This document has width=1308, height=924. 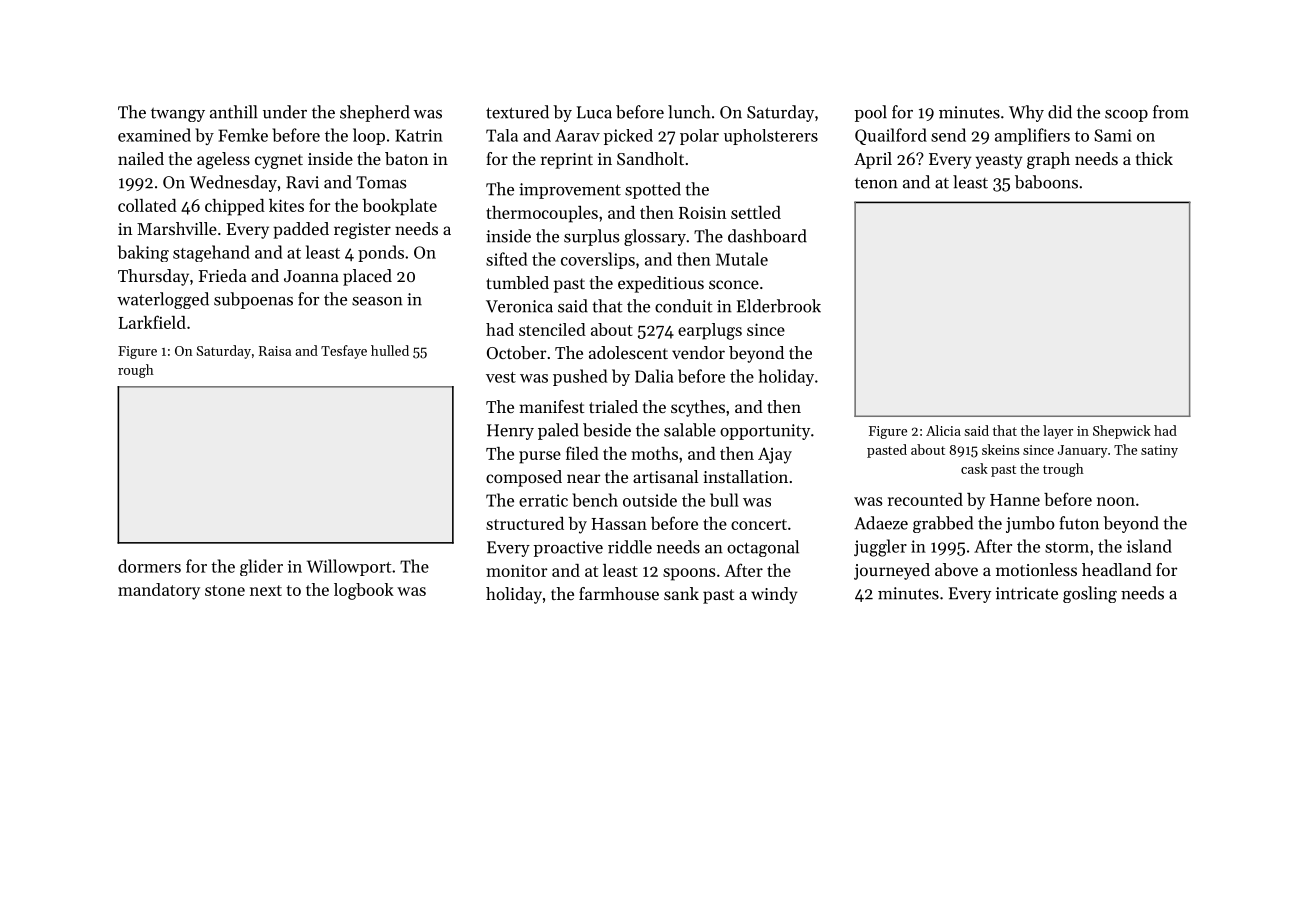 I want to click on shepherd, so click(x=375, y=113).
